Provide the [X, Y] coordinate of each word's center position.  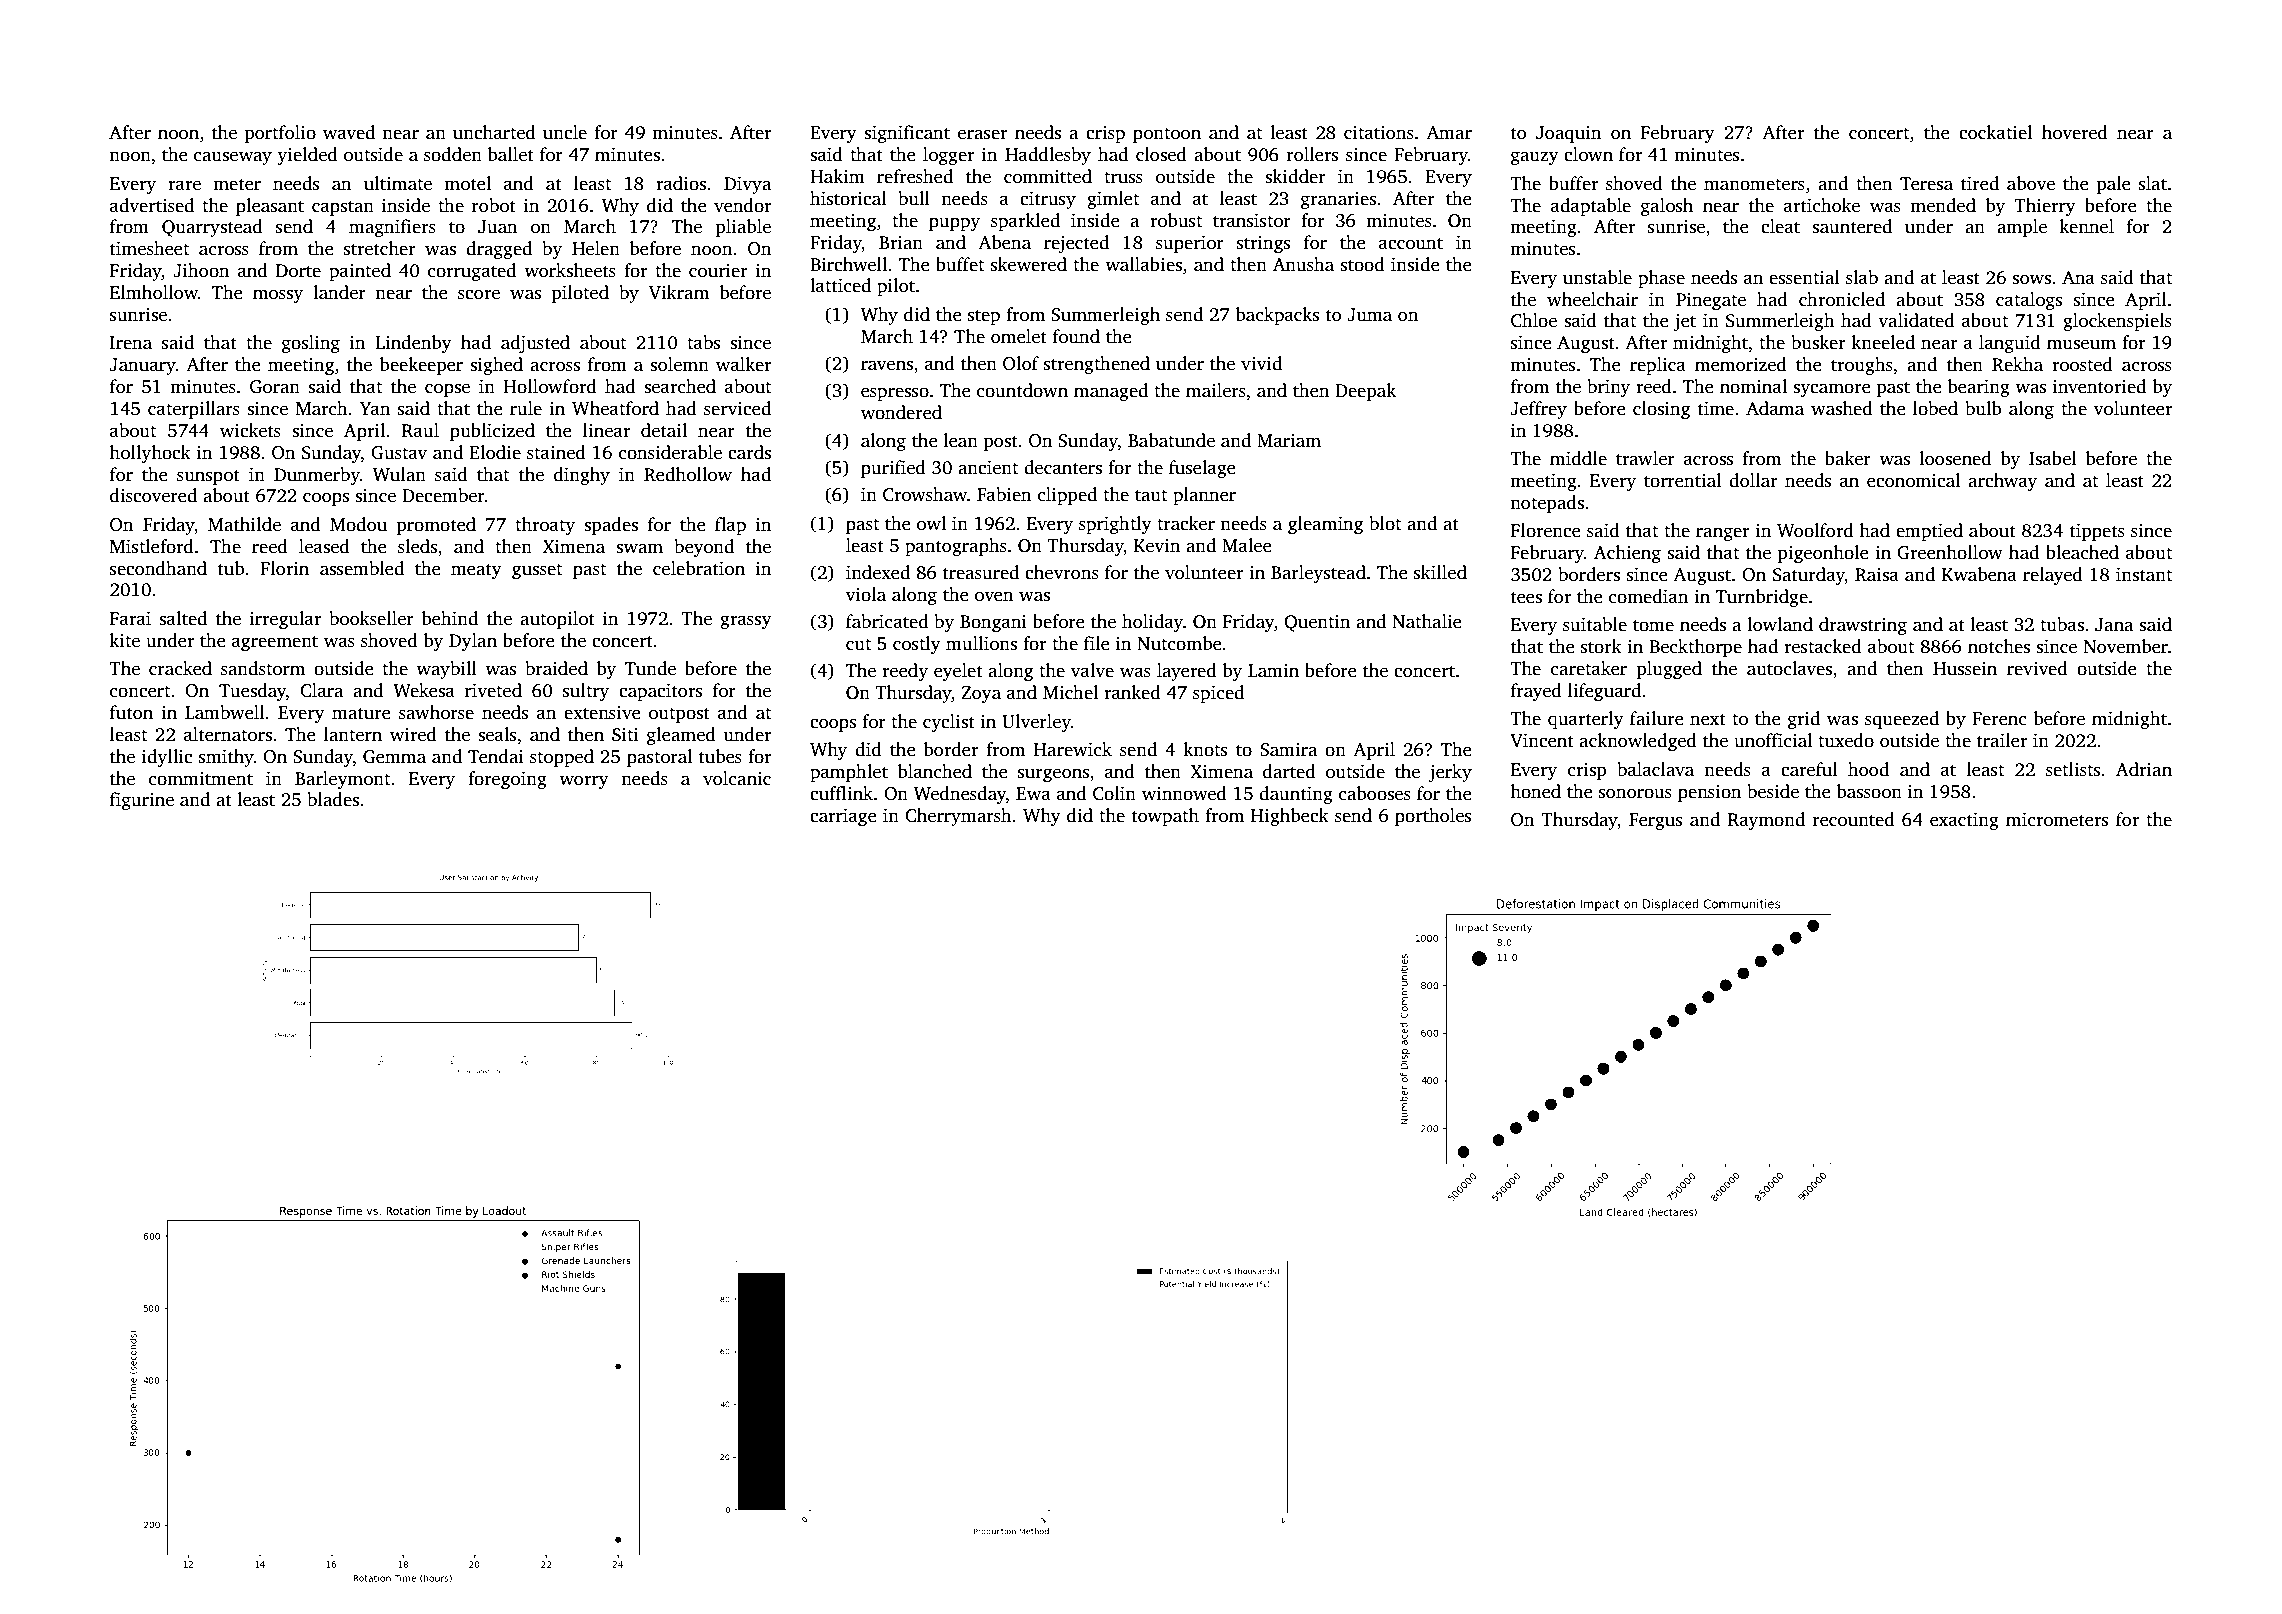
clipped [1067, 496]
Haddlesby [1048, 156]
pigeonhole [1823, 554]
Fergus [1655, 821]
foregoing [507, 780]
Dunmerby [317, 476]
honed [1535, 791]
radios [681, 183]
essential [1804, 277]
